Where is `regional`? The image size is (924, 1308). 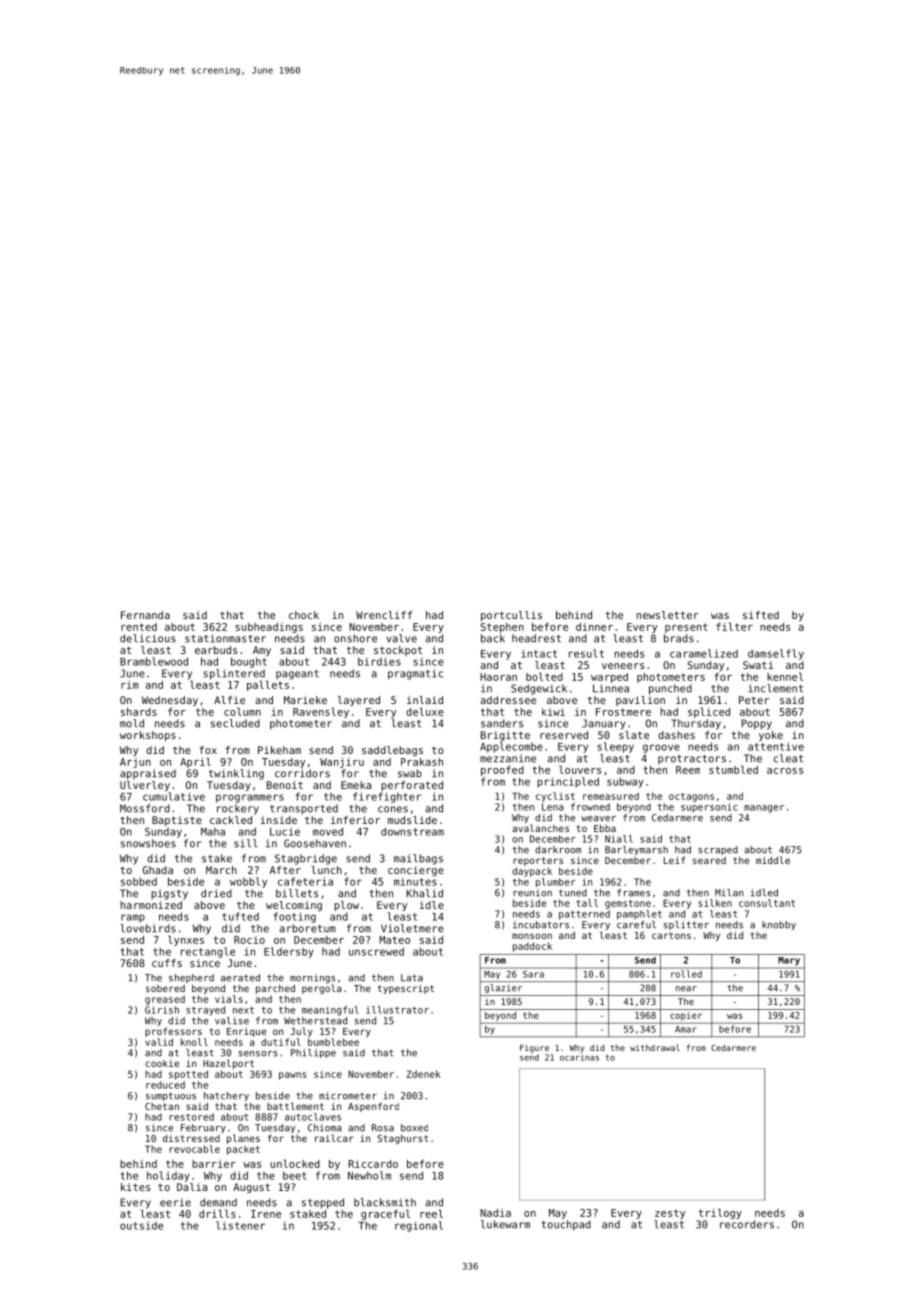
regional is located at coordinates (419, 1226).
